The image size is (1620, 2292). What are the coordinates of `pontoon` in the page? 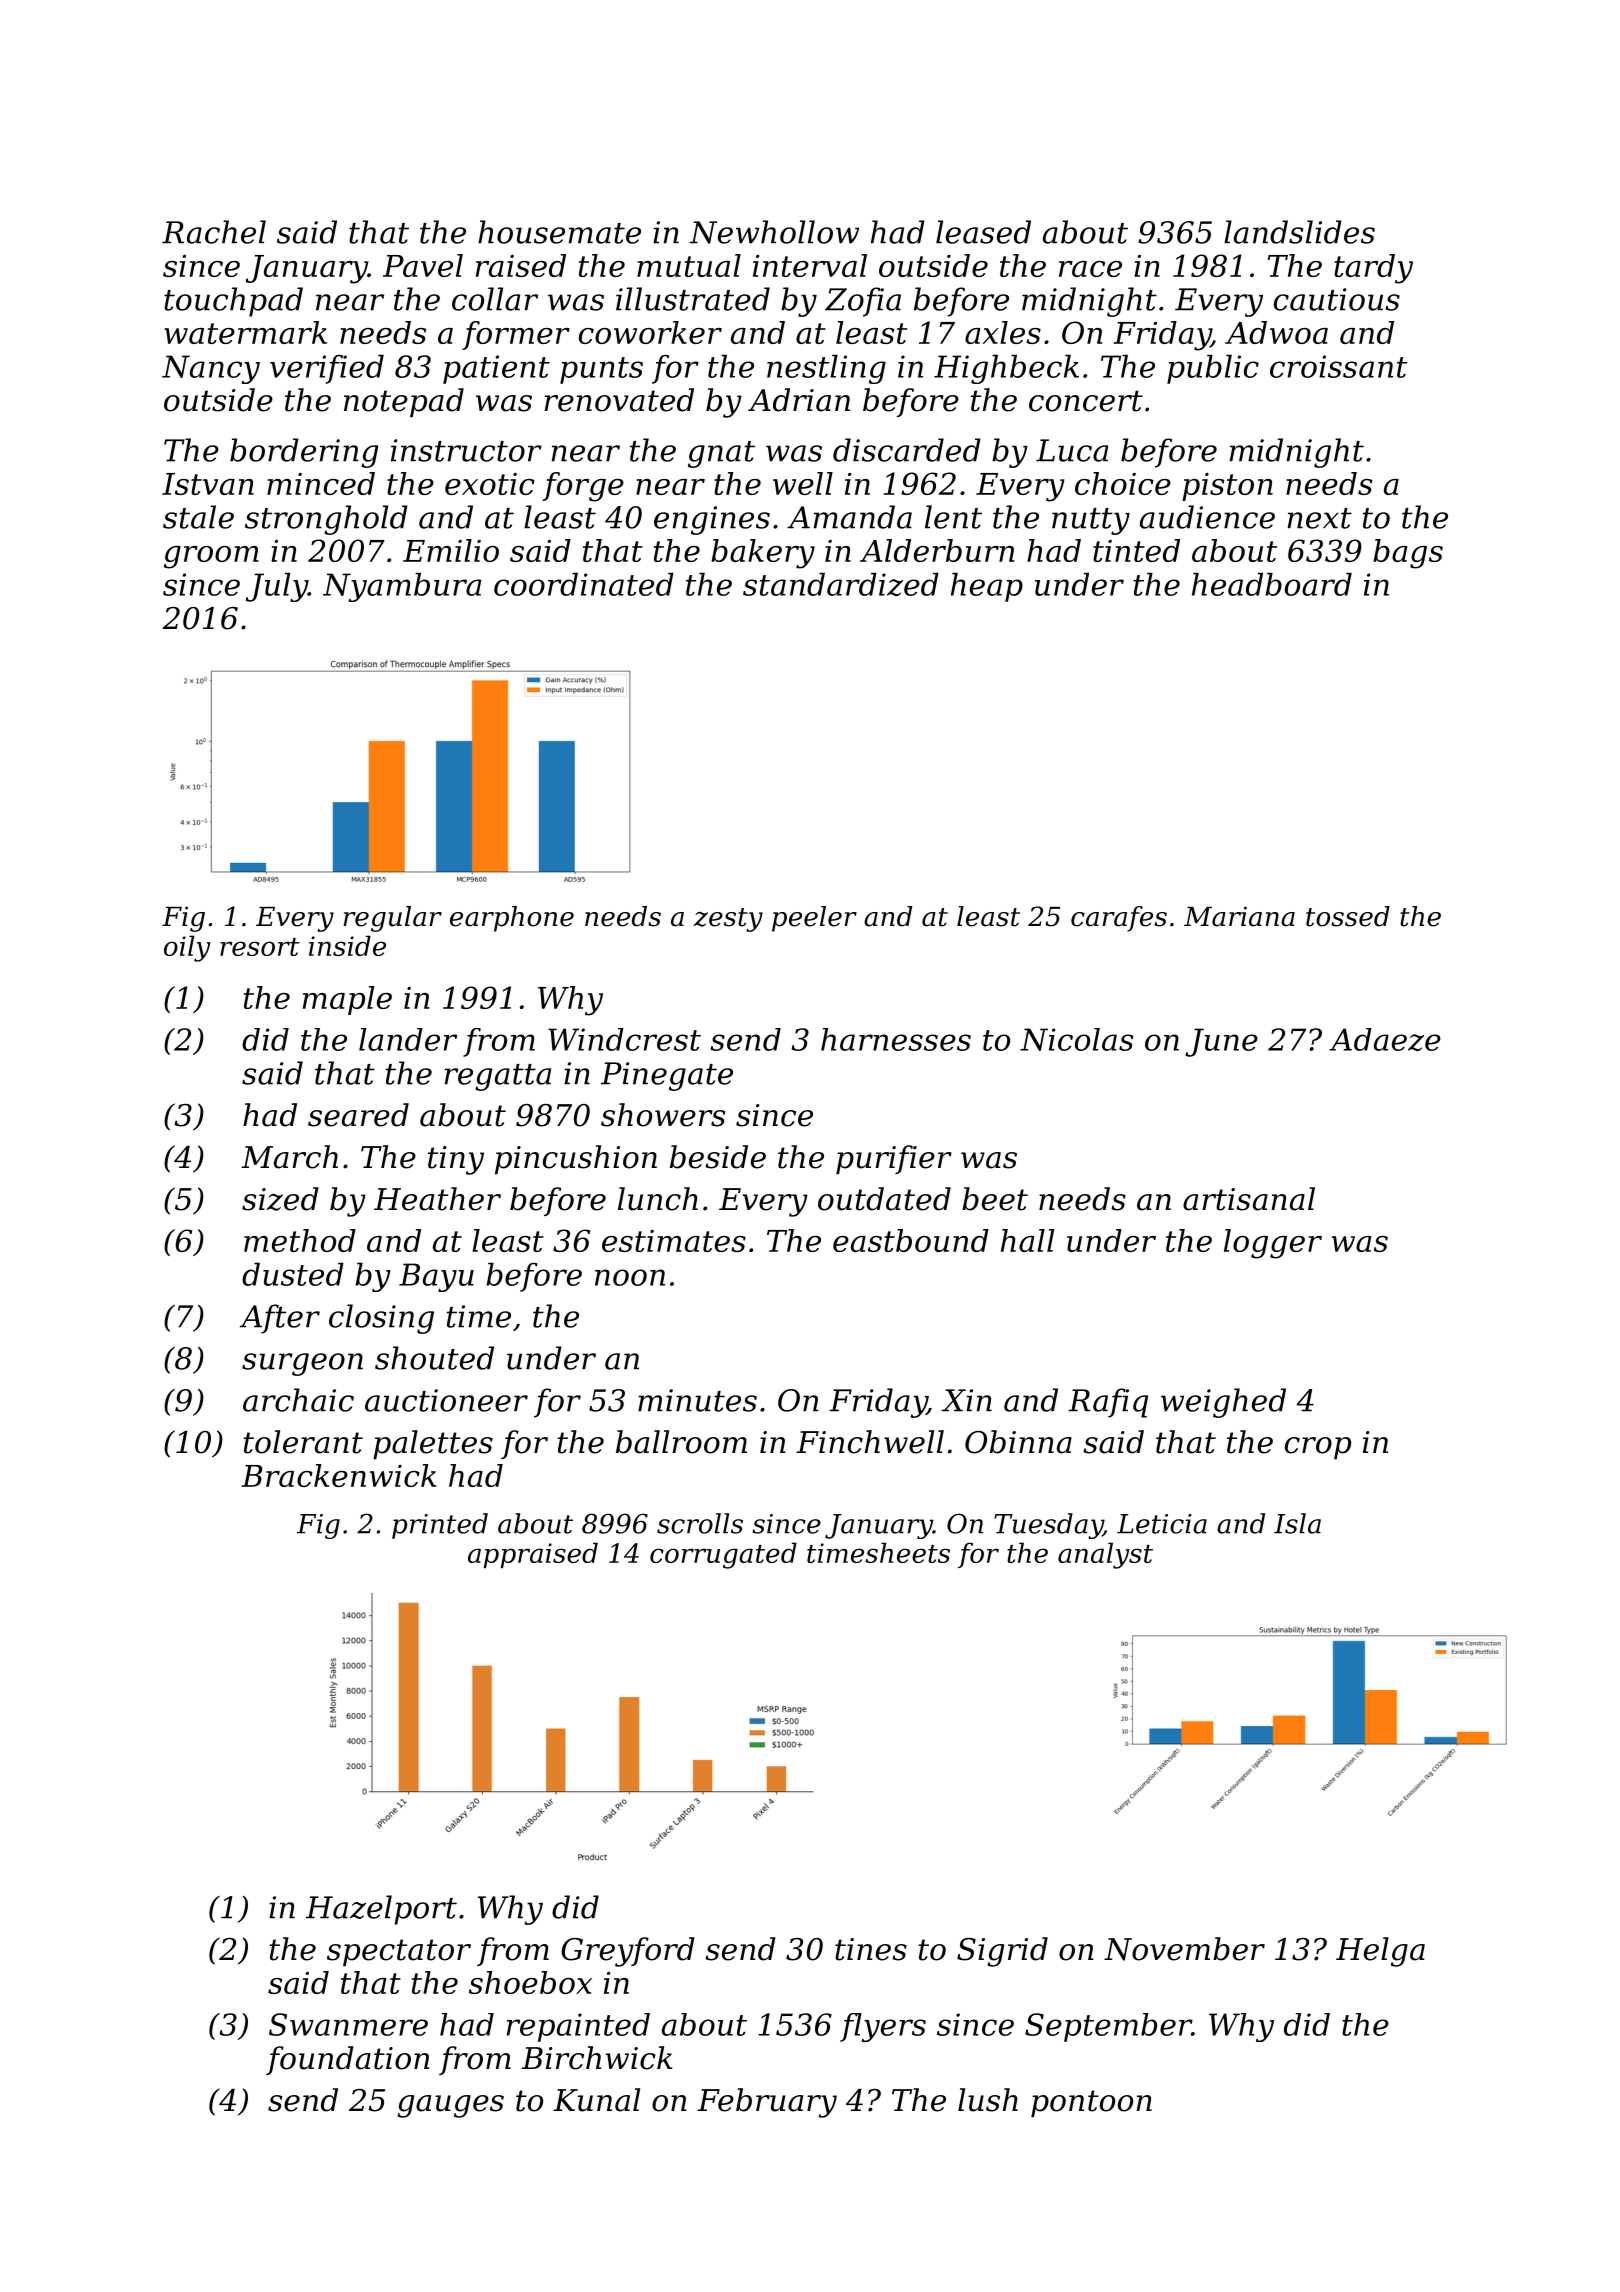 It's located at (1091, 2103).
